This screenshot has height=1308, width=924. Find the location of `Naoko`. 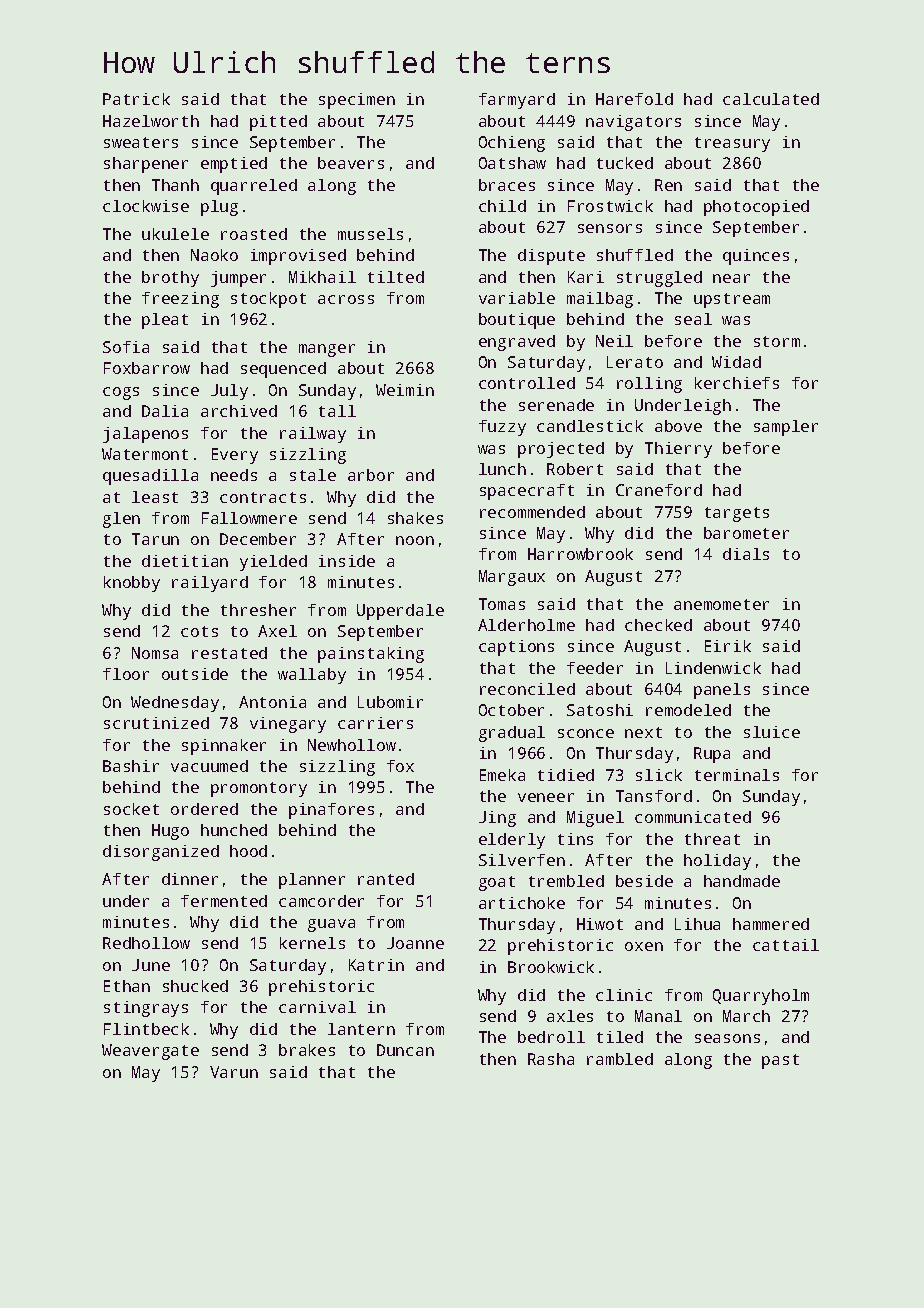

Naoko is located at coordinates (214, 255).
